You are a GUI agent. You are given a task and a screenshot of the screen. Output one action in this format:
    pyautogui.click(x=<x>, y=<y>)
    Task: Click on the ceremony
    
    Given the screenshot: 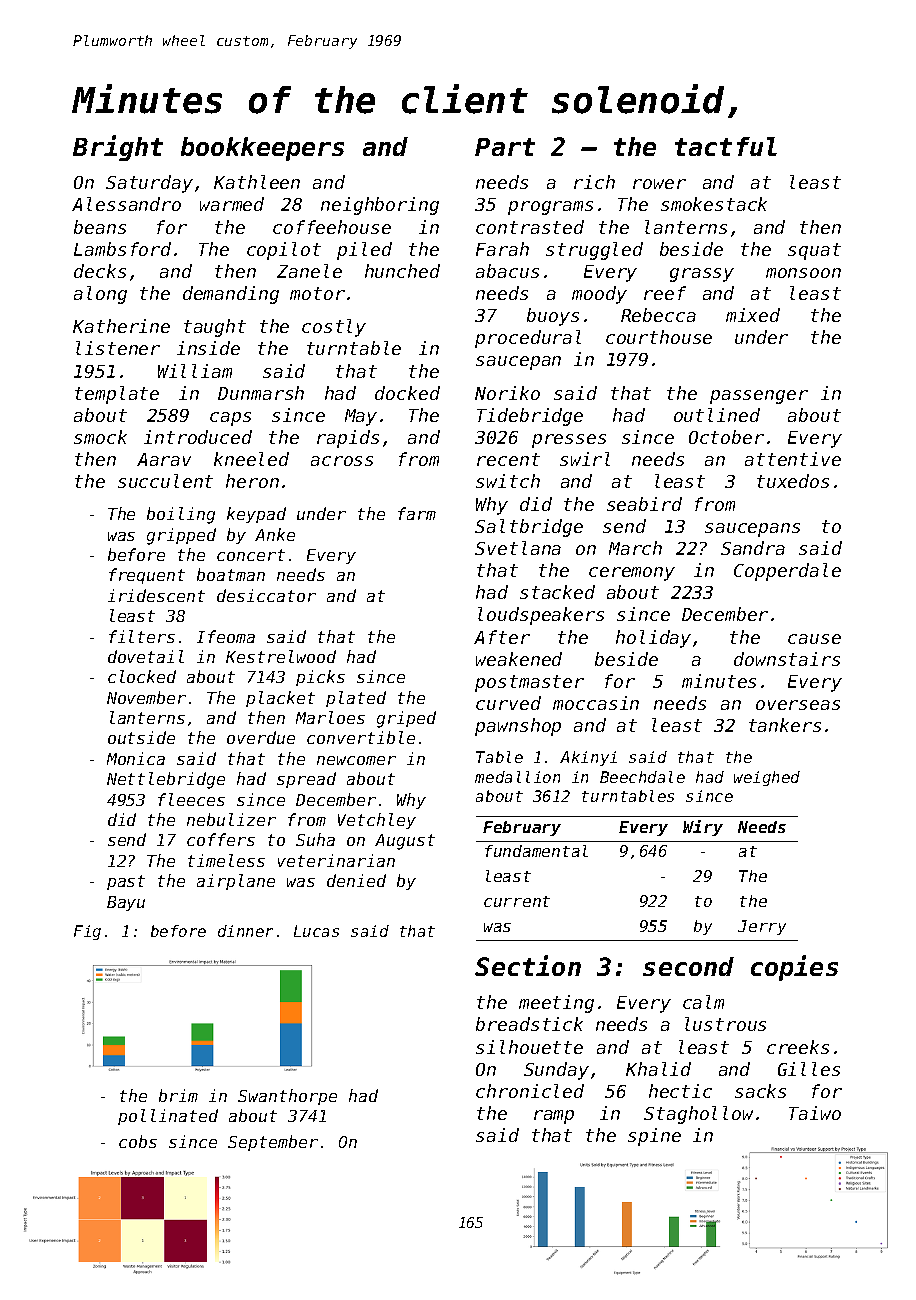 What is the action you would take?
    pyautogui.click(x=632, y=574)
